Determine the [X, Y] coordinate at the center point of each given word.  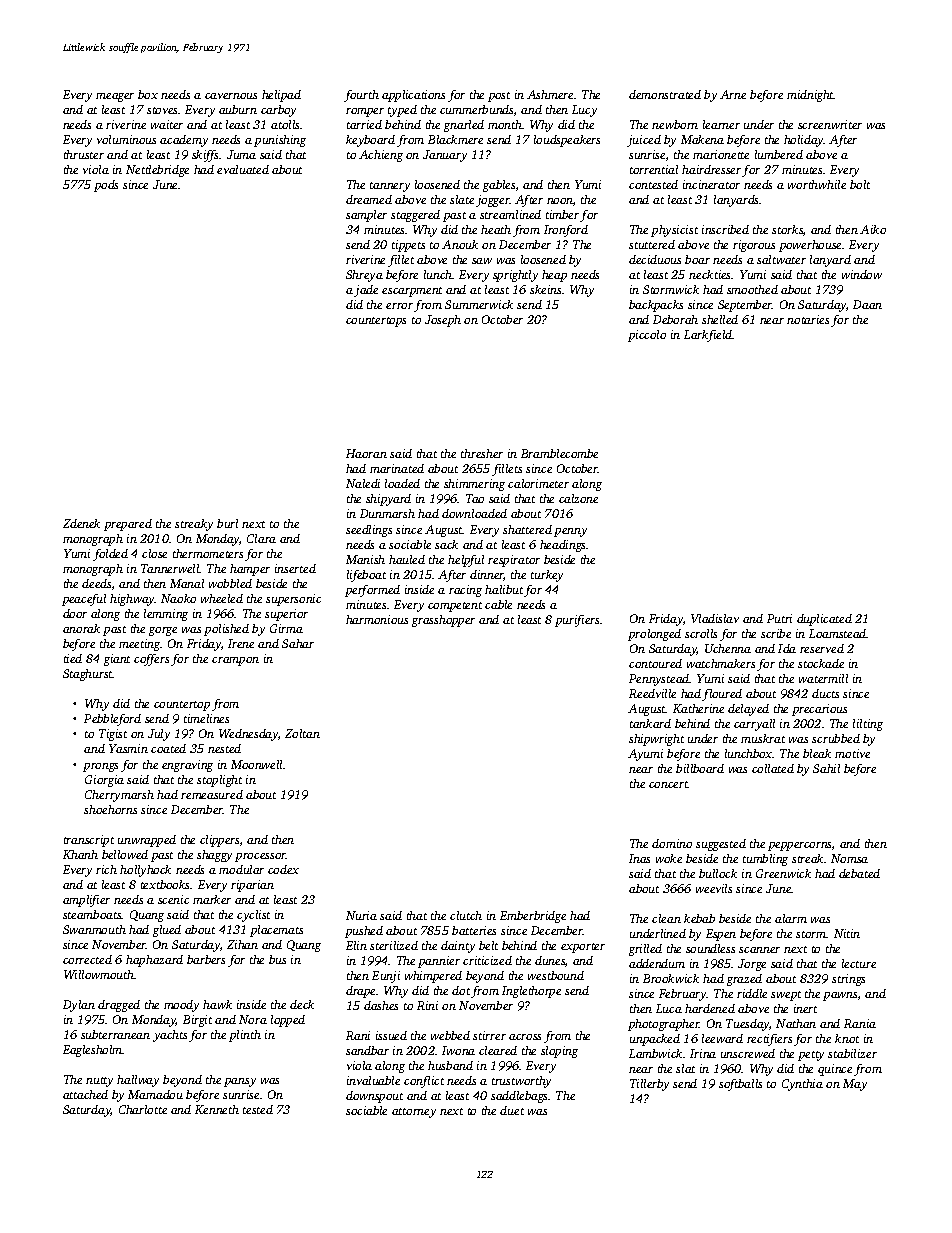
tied [73, 658]
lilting [868, 725]
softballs [740, 1085]
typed [402, 111]
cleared [498, 1050]
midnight [810, 96]
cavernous [231, 96]
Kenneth [217, 1109]
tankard [650, 723]
